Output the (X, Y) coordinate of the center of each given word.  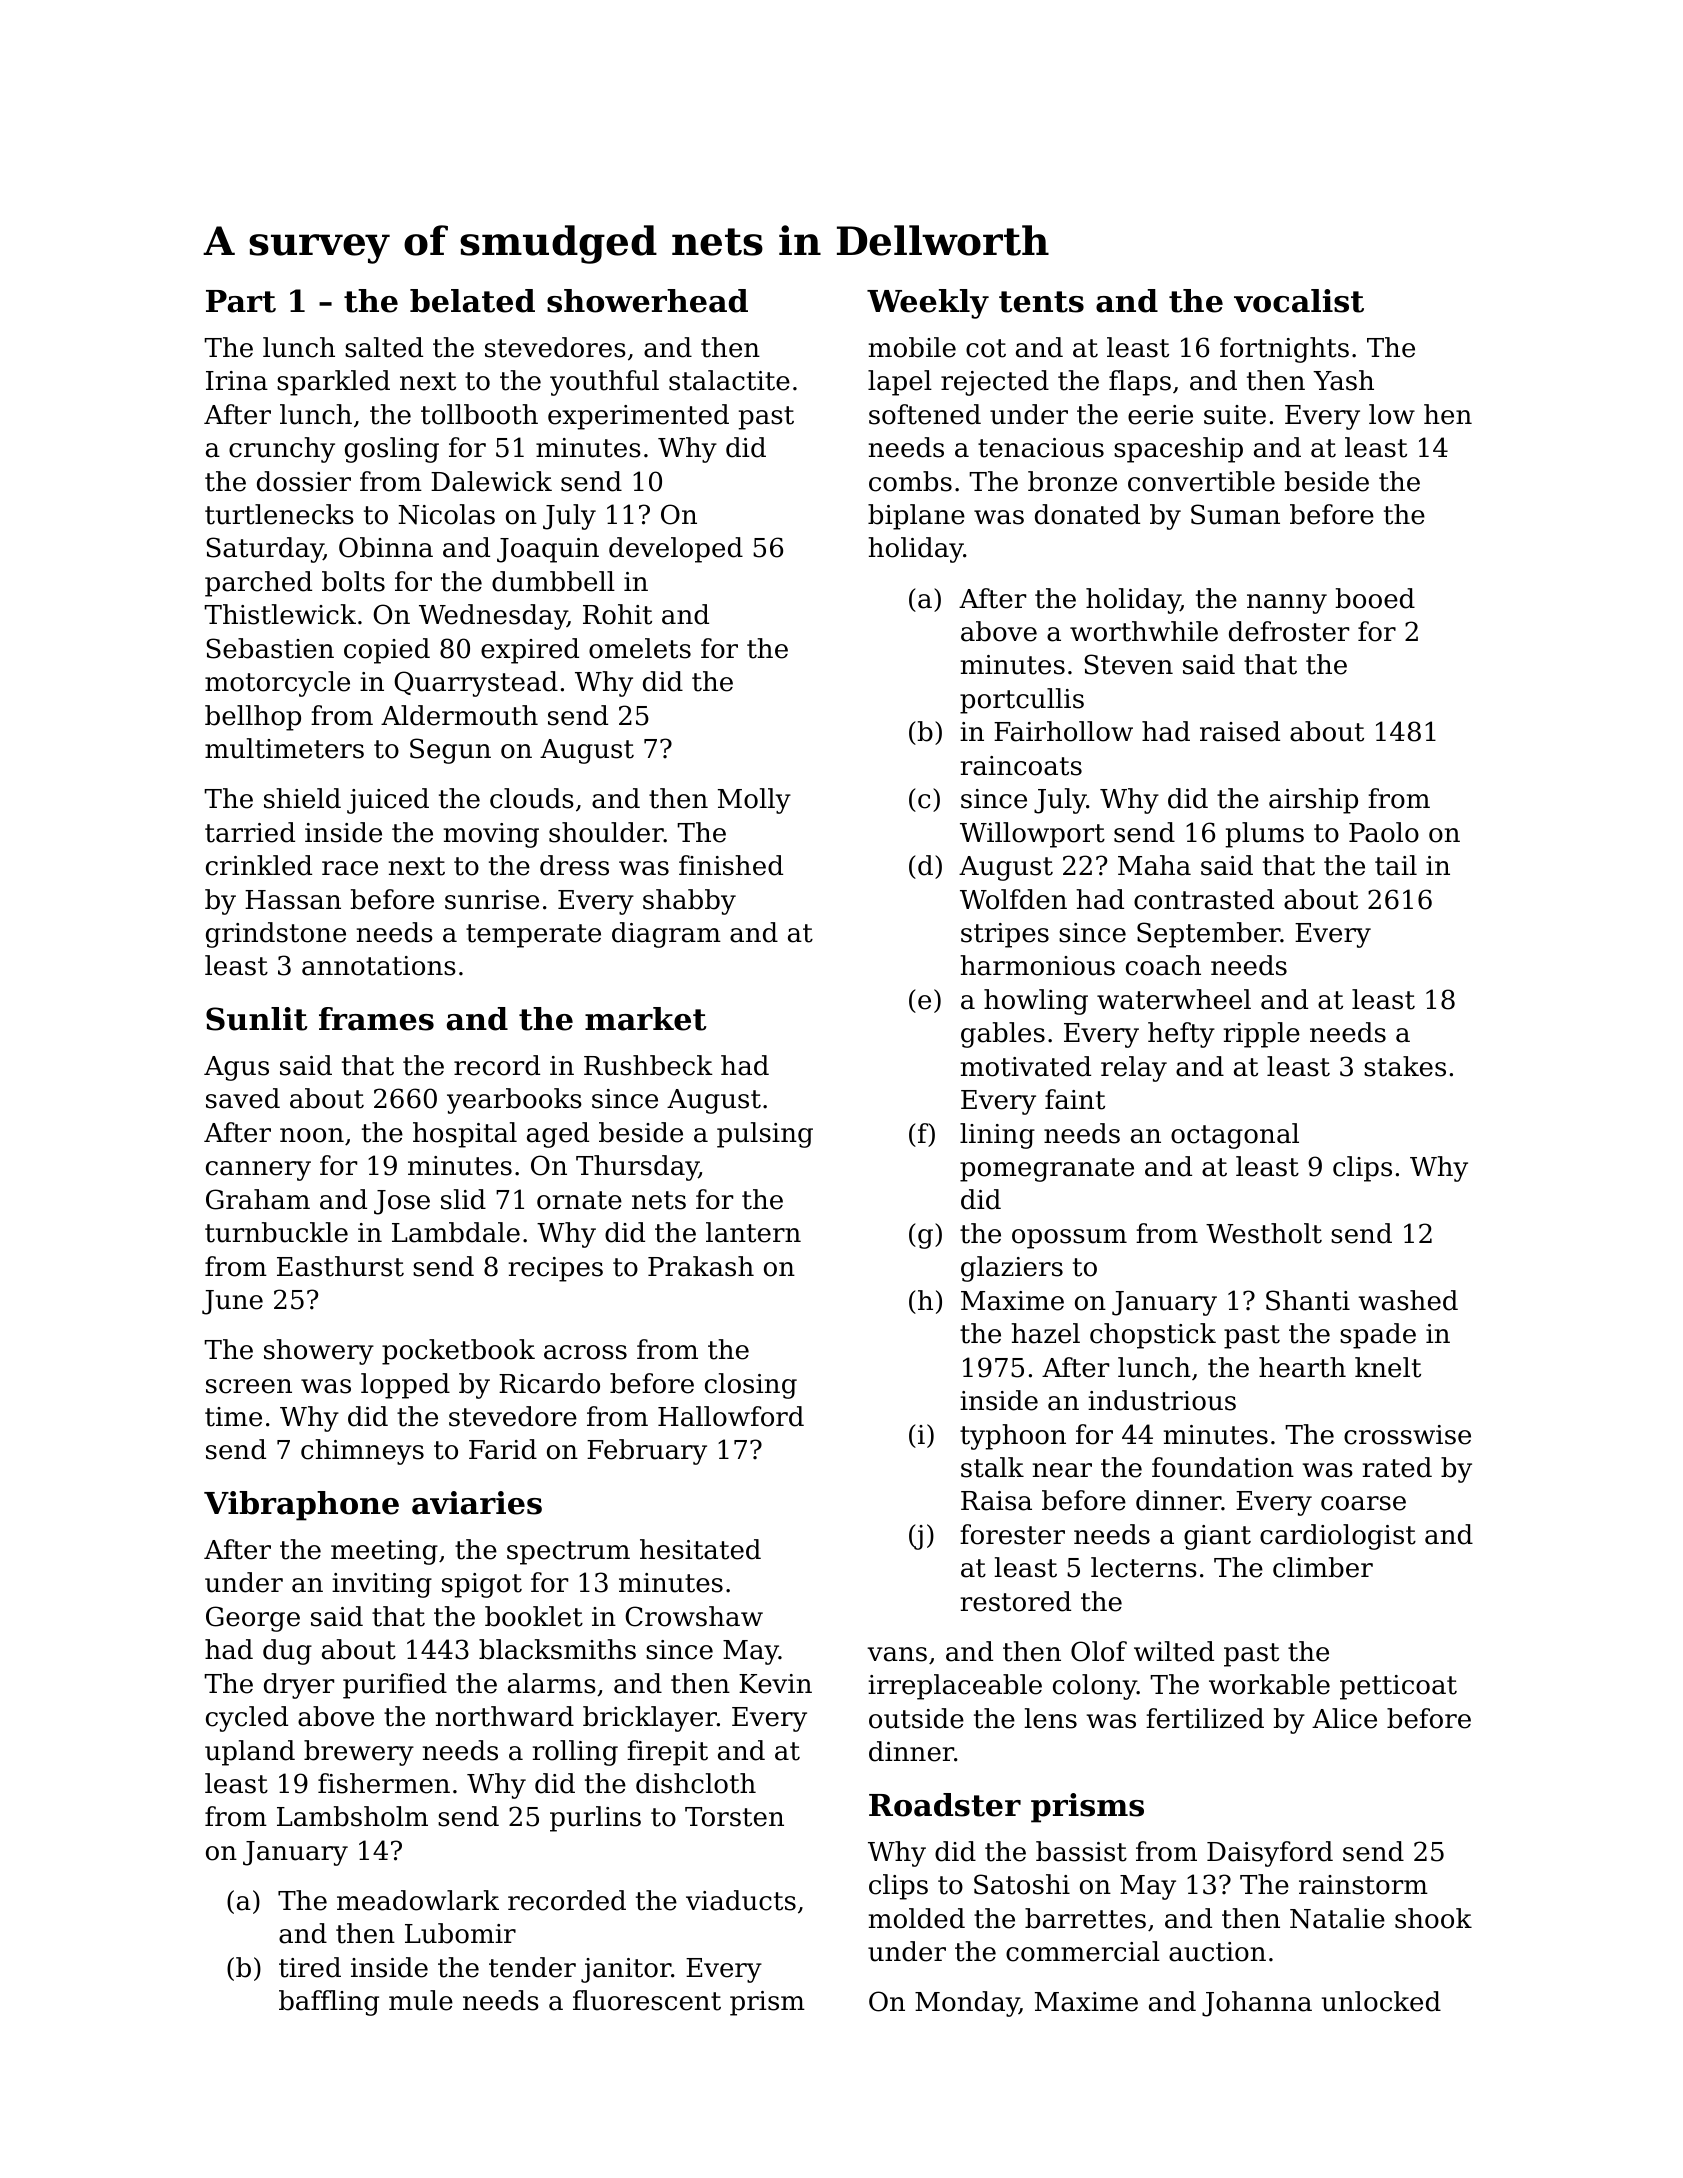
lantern (753, 1232)
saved (243, 1098)
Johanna (1257, 2004)
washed (1408, 1300)
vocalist (1299, 301)
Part (241, 301)
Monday (967, 2004)
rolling (575, 1753)
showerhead (647, 301)
